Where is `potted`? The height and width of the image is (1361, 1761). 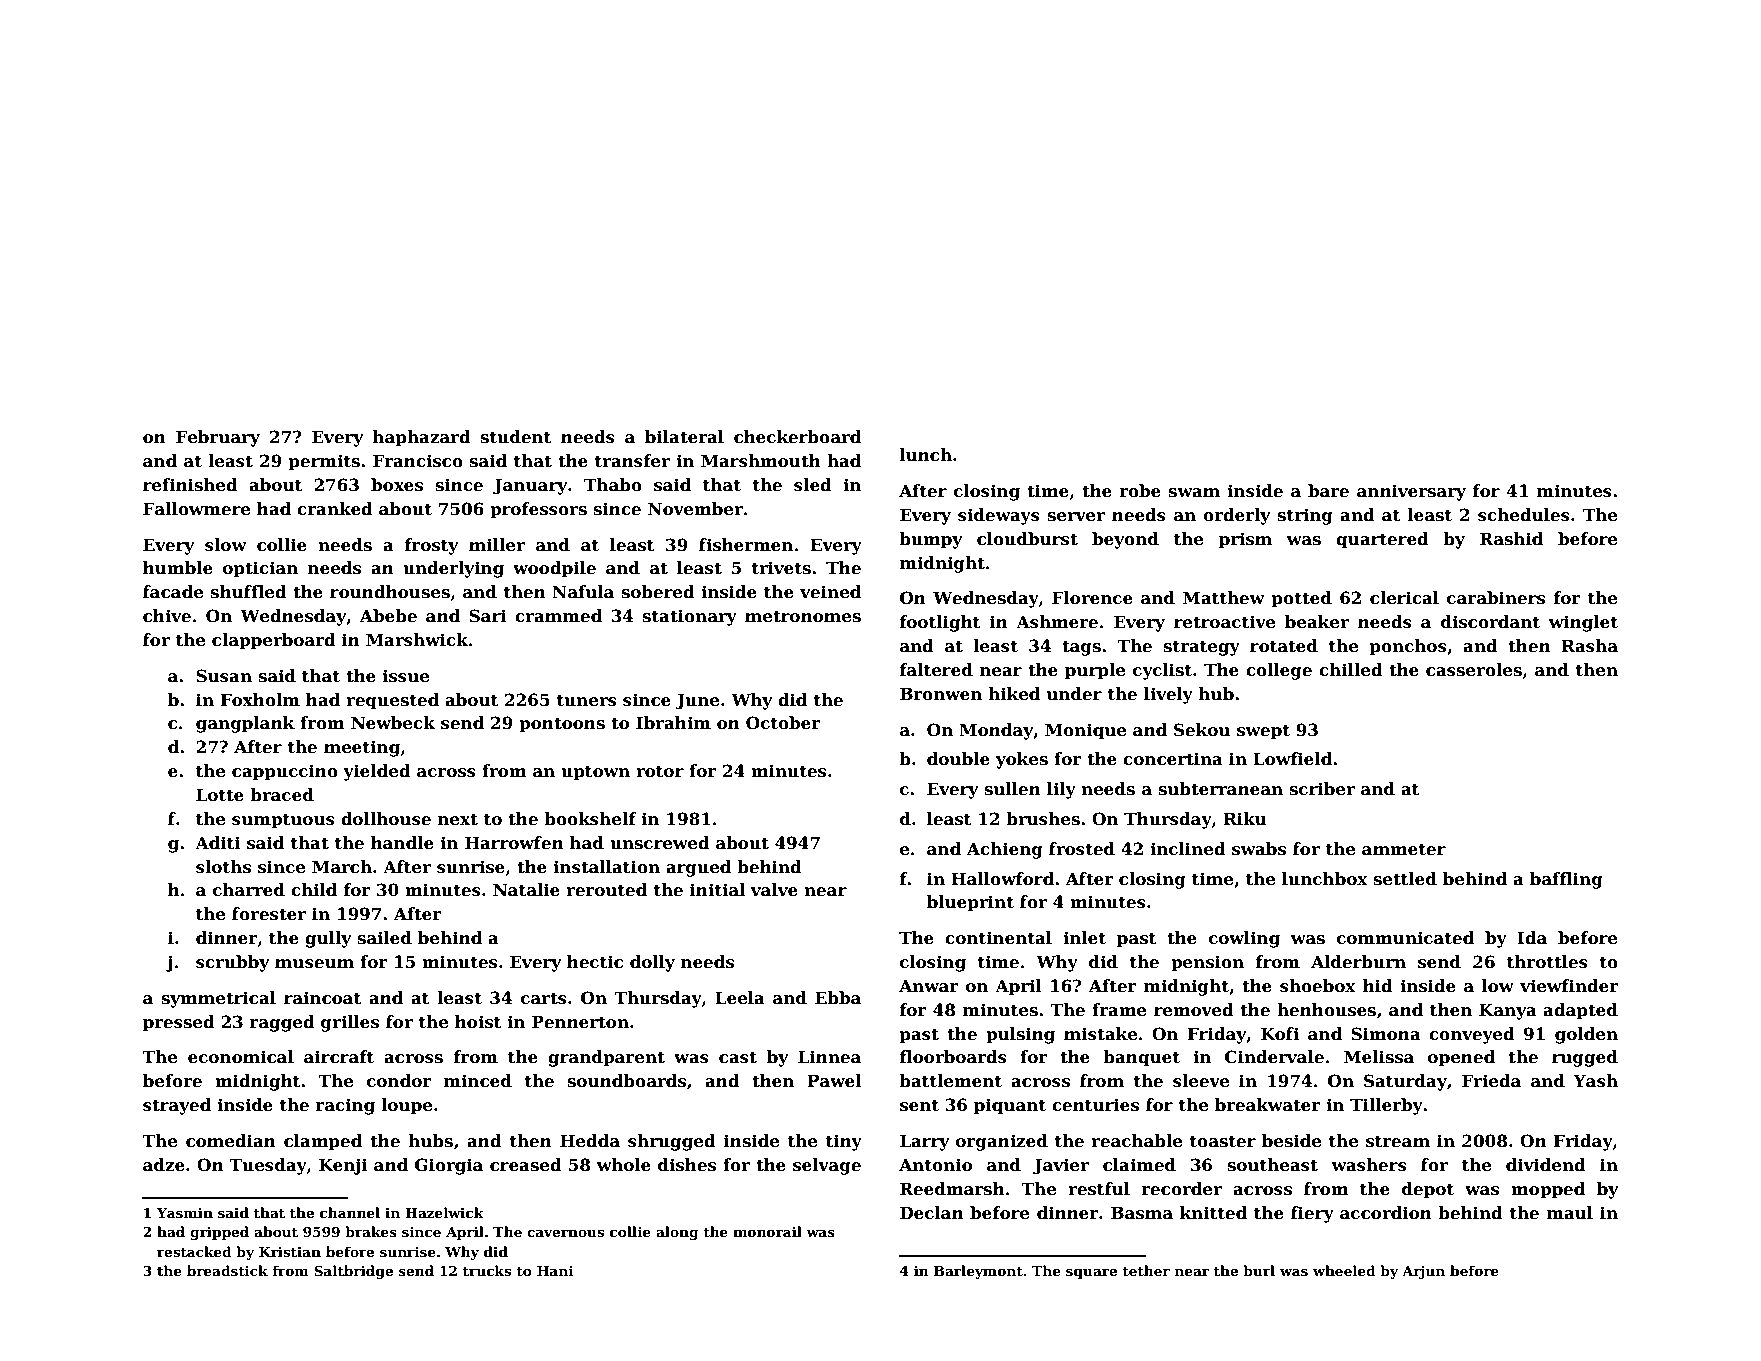
potted is located at coordinates (1302, 599).
